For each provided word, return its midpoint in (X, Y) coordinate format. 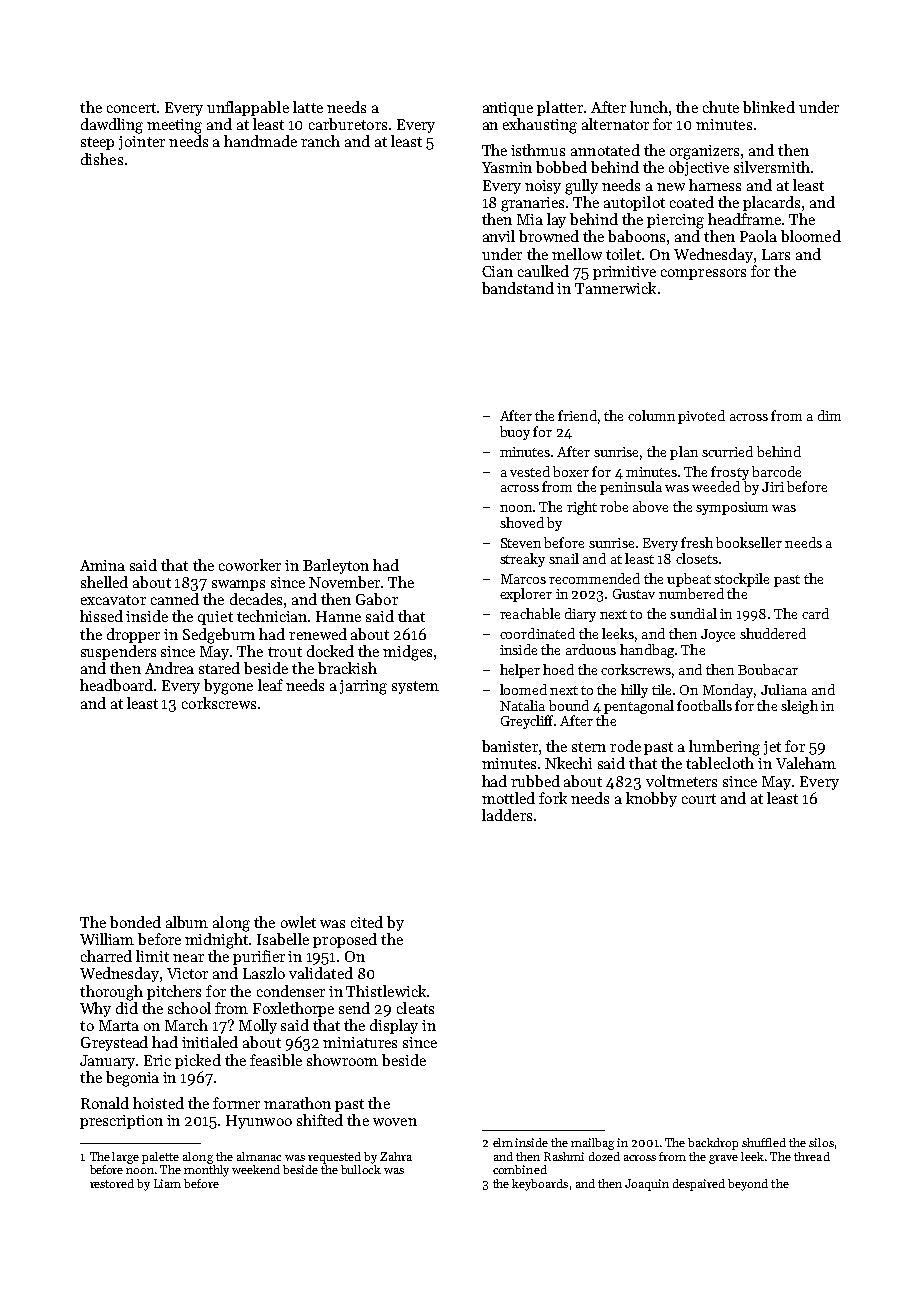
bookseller (749, 542)
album (187, 922)
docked (330, 651)
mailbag (592, 1144)
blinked (769, 107)
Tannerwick (615, 288)
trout (285, 652)
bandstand (518, 288)
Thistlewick (386, 991)
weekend (256, 1169)
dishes (102, 159)
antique (508, 109)
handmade (260, 141)
